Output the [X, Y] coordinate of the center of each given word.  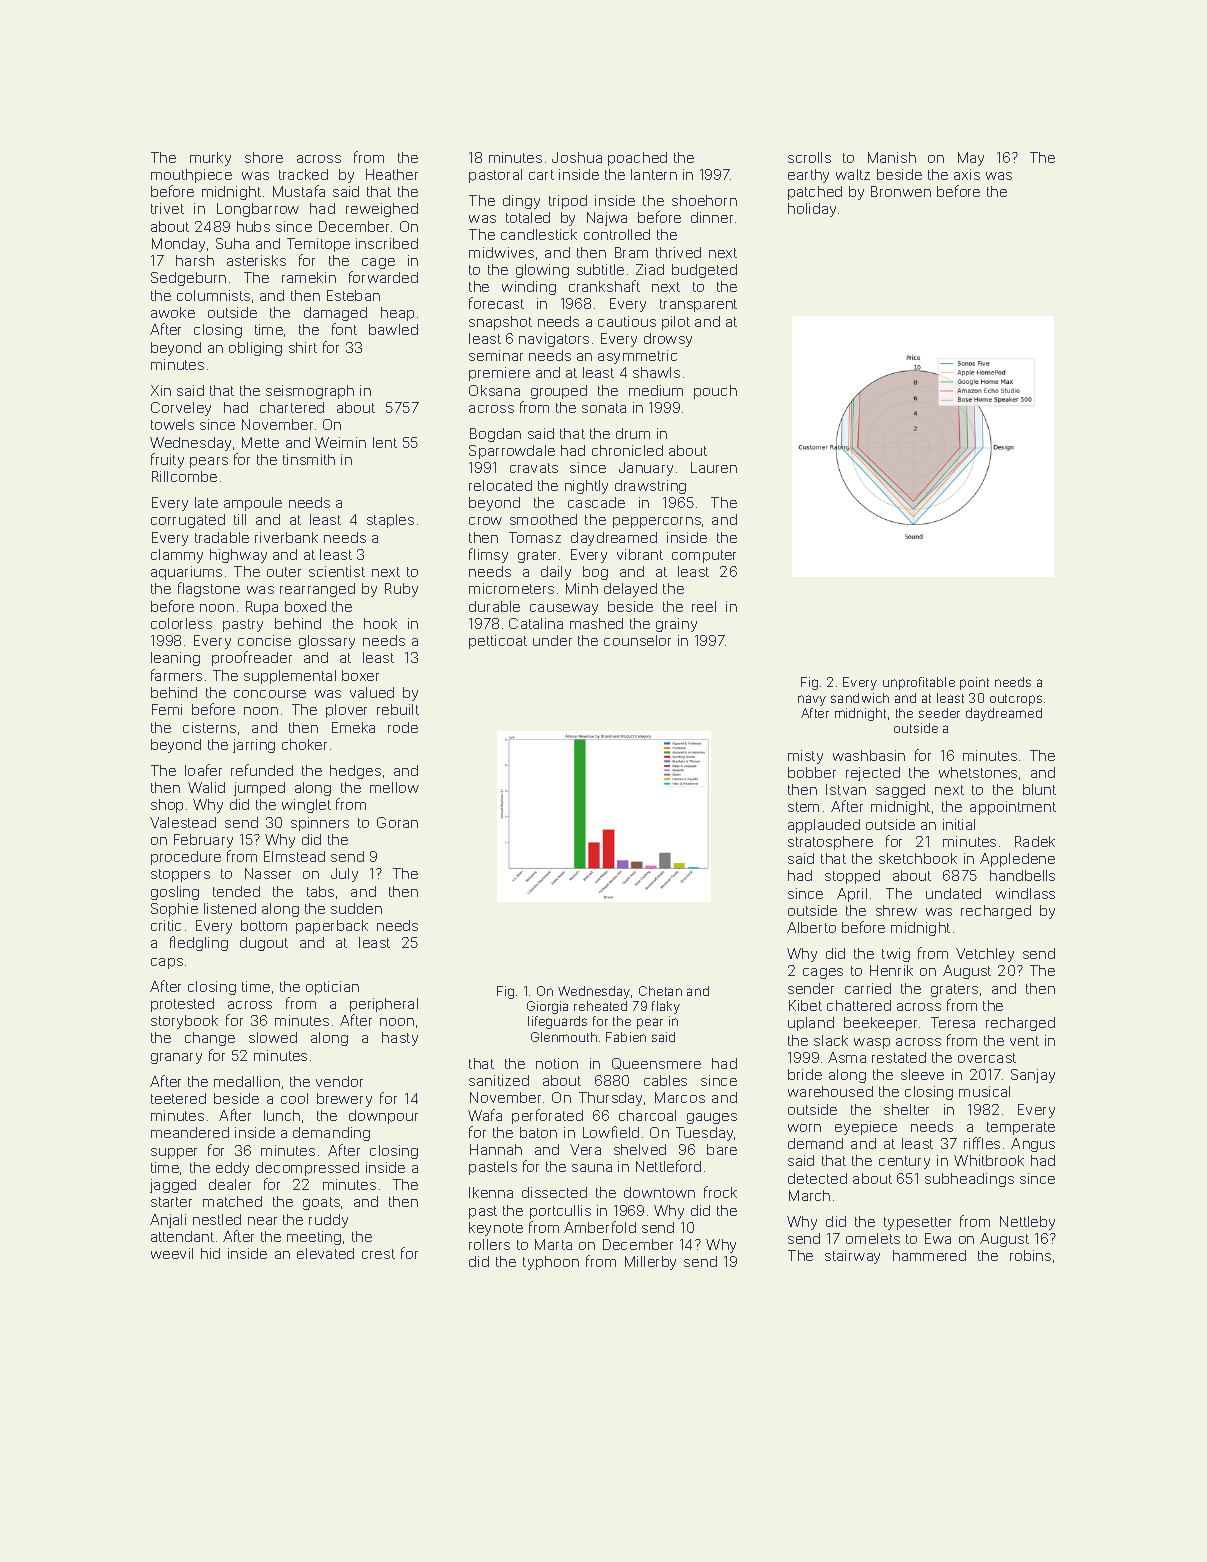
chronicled [627, 450]
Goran [397, 822]
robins [1030, 1255]
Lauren [714, 467]
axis [967, 174]
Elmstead [294, 856]
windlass [1025, 893]
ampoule [253, 504]
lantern [654, 174]
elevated [325, 1253]
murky [210, 159]
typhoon [551, 1263]
